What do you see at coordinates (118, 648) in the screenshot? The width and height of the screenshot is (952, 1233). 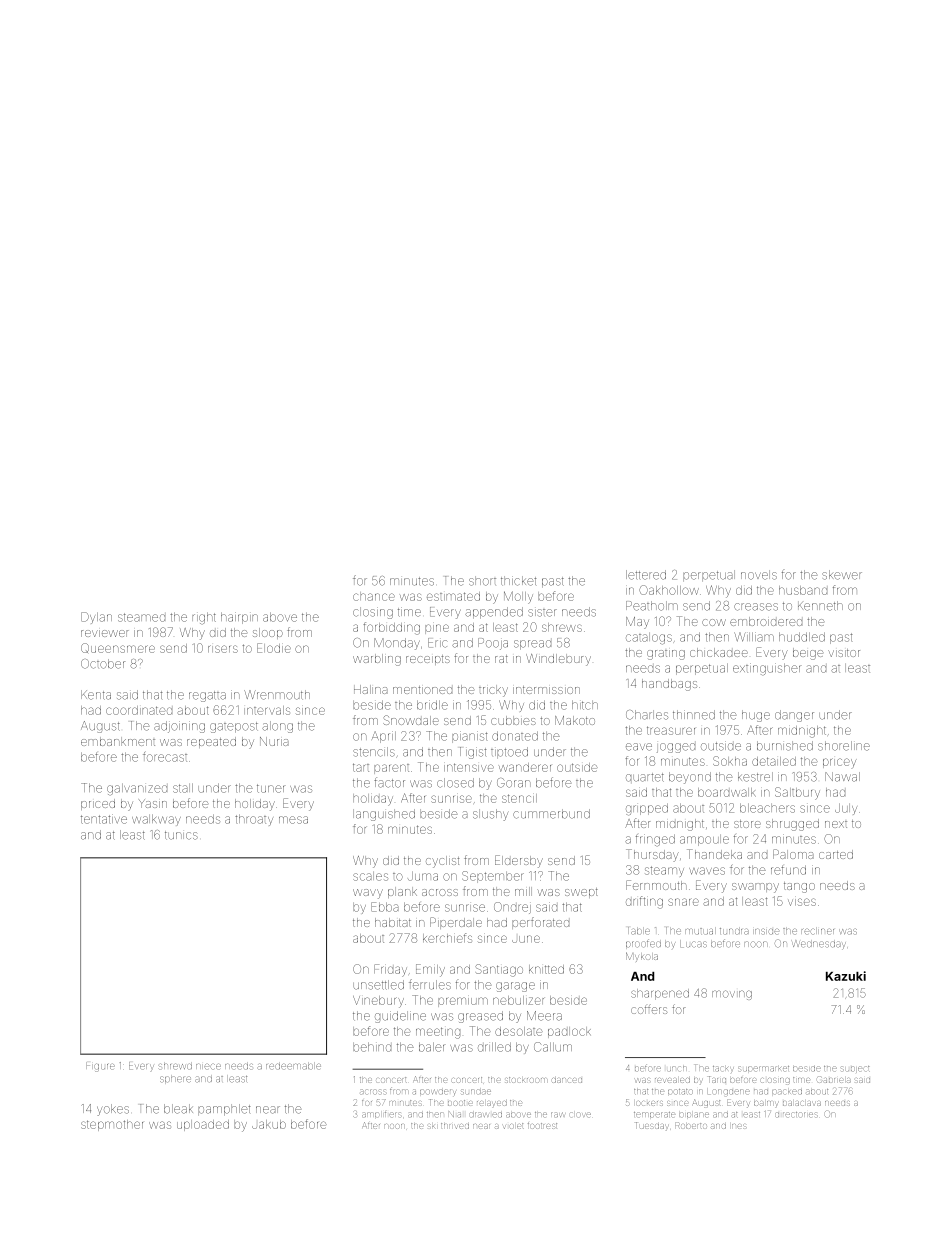 I see `Queensmere` at bounding box center [118, 648].
